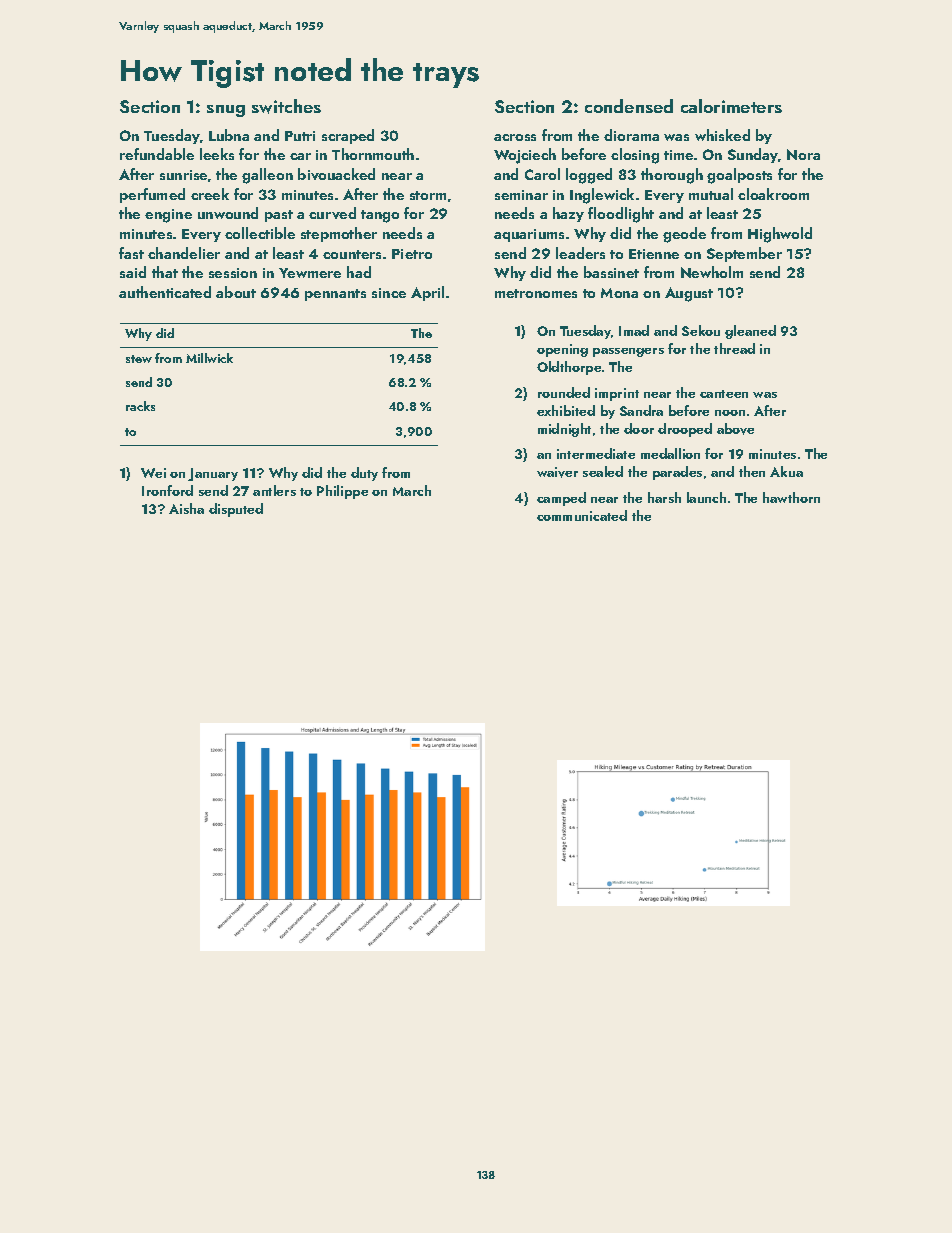  I want to click on calorimeters, so click(731, 106).
